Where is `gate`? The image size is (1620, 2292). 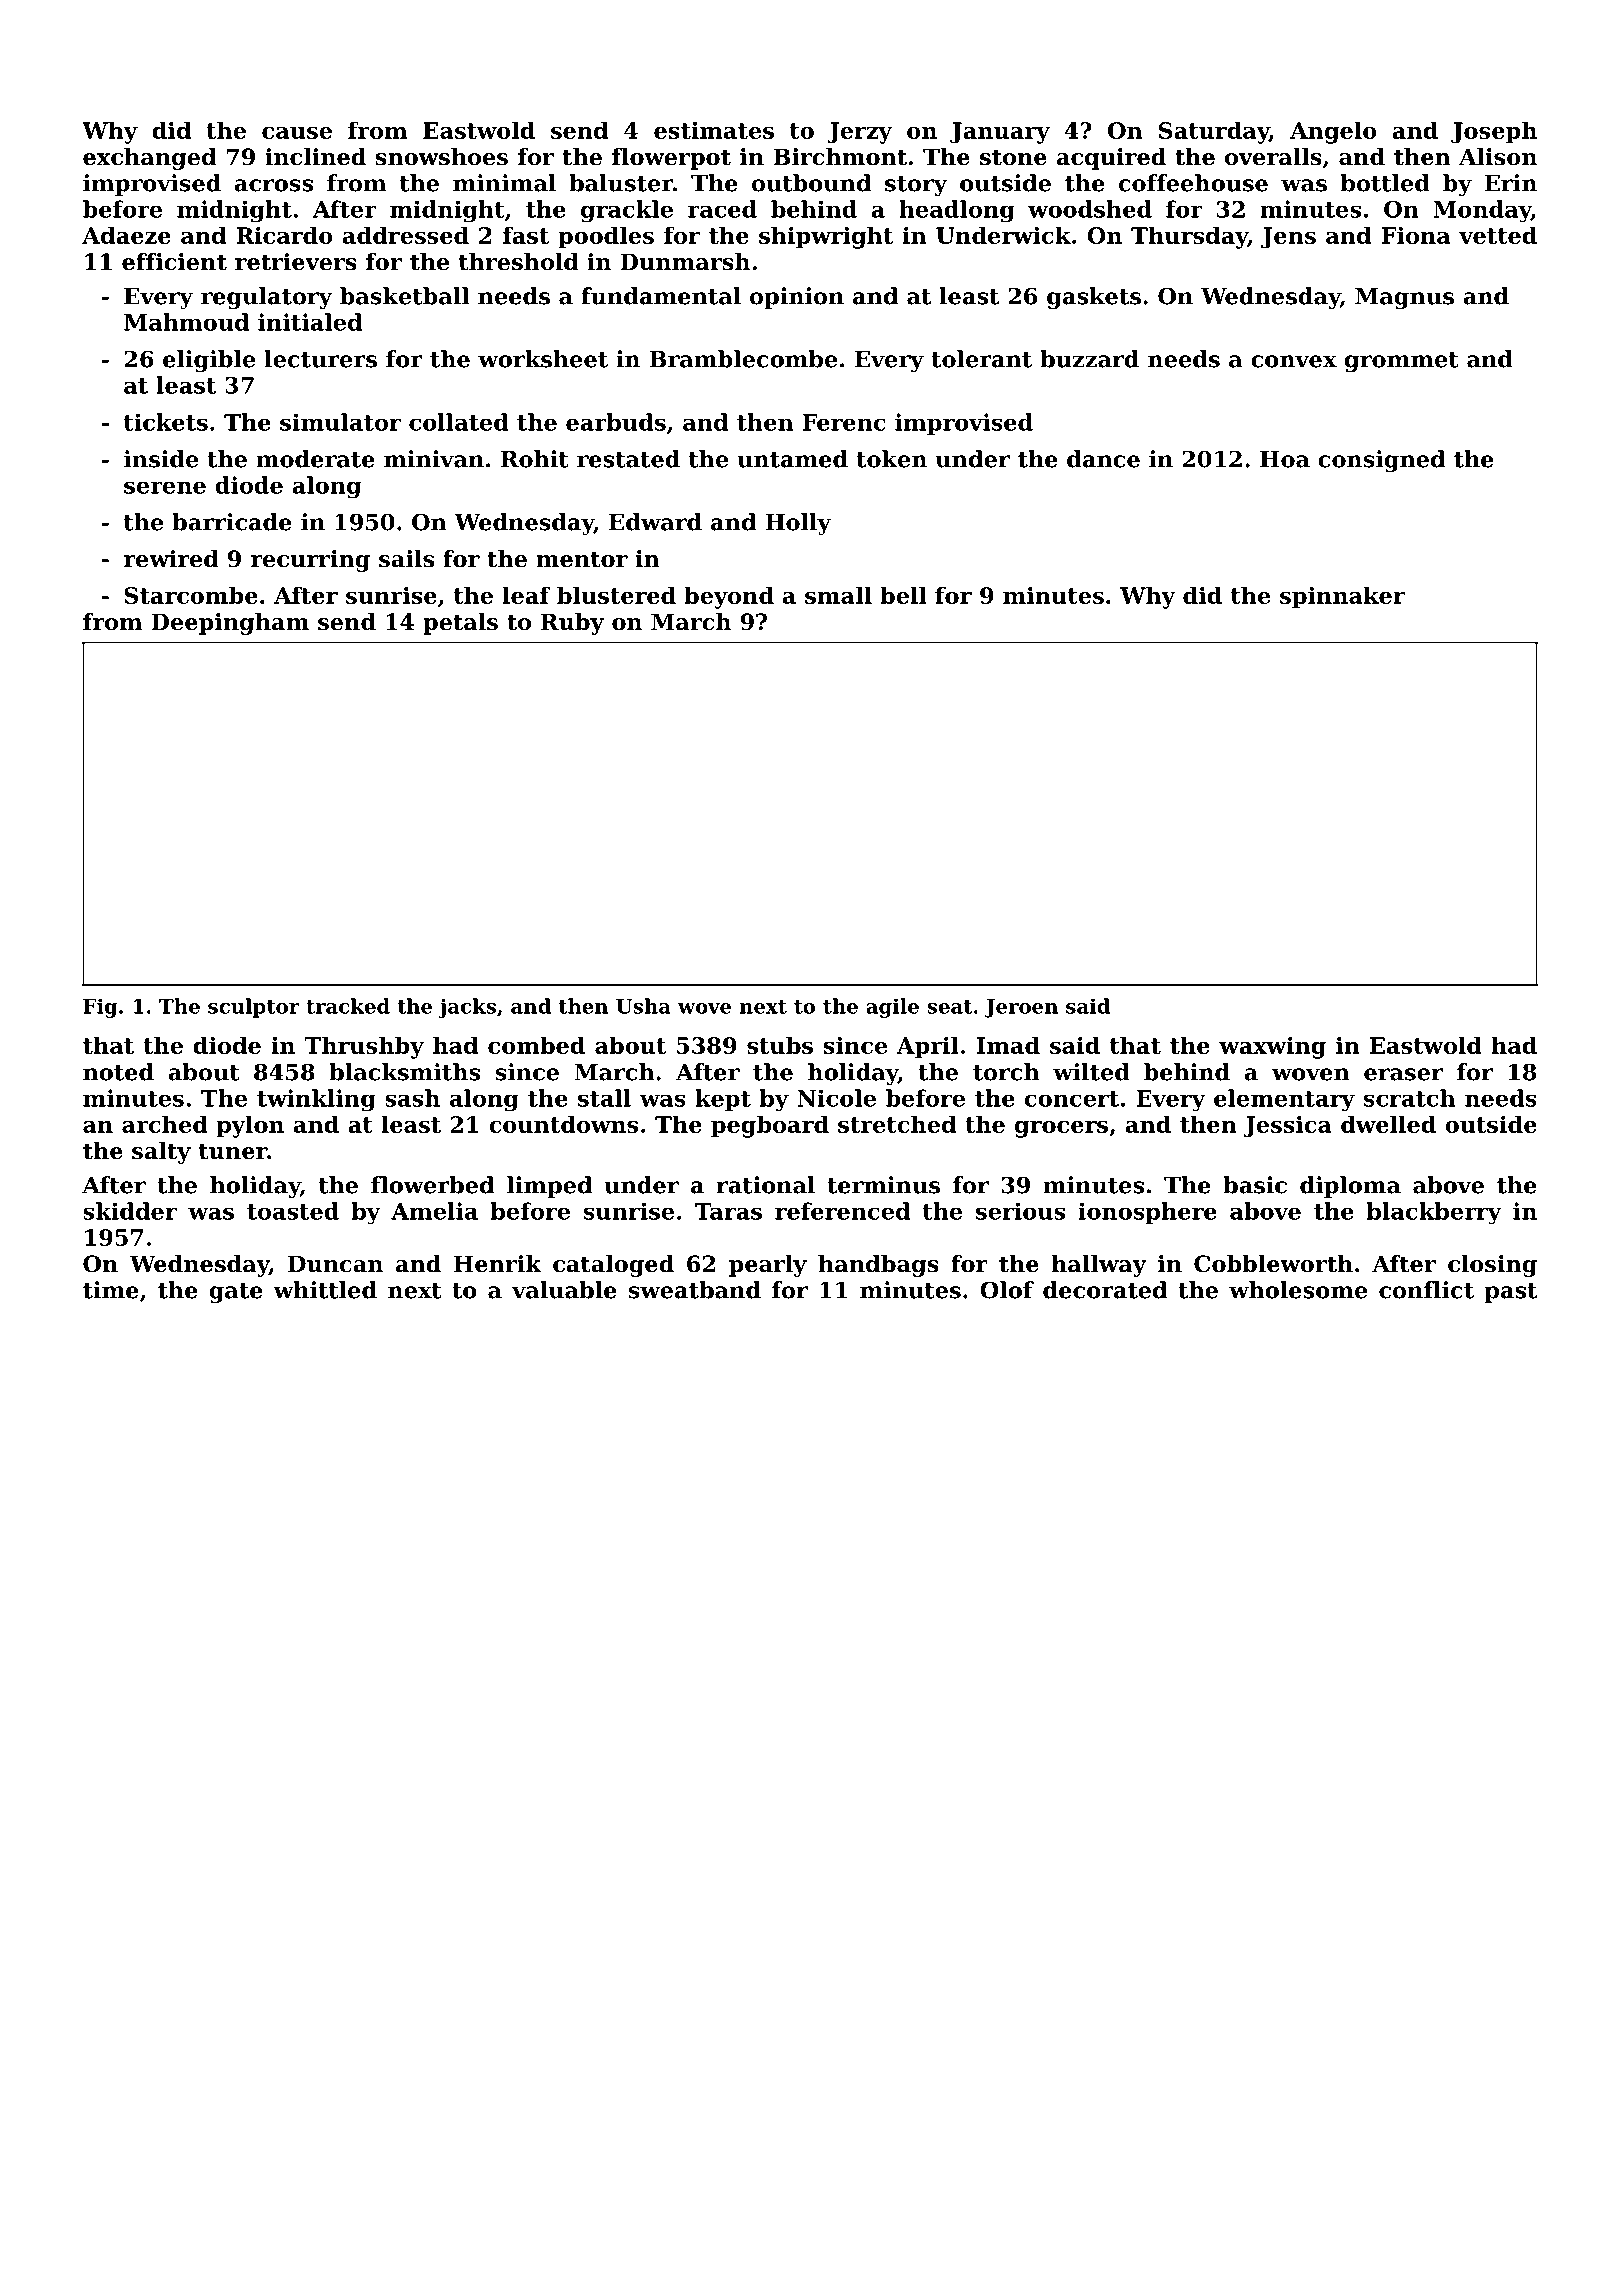
gate is located at coordinates (236, 1293).
